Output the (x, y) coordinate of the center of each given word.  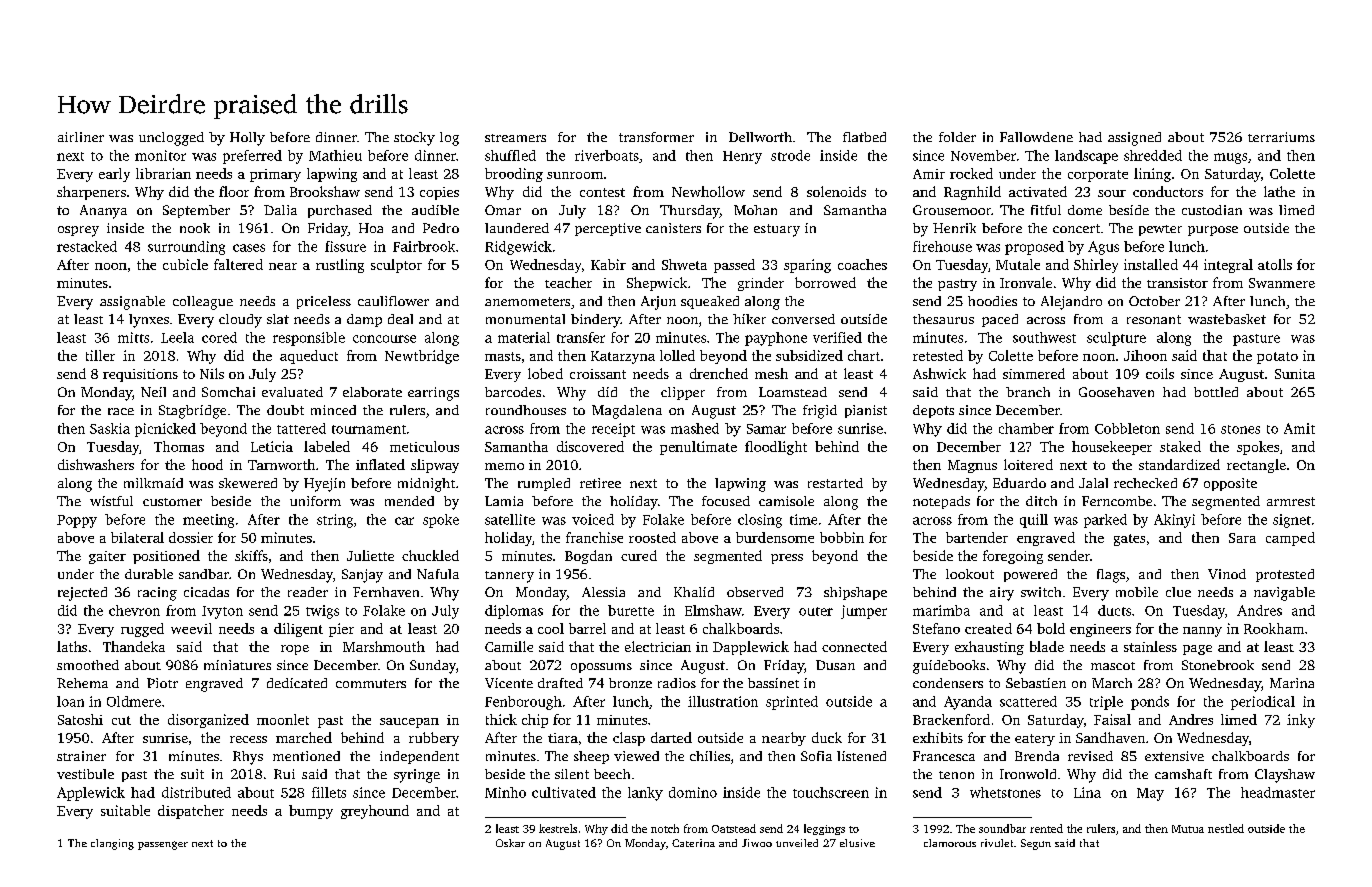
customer (172, 502)
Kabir (608, 264)
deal (400, 319)
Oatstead (734, 828)
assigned (1134, 139)
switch (1041, 592)
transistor (1177, 283)
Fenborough (523, 703)
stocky (414, 139)
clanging (112, 844)
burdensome (775, 537)
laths (72, 646)
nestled (1226, 828)
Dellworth (760, 137)
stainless (1150, 646)
